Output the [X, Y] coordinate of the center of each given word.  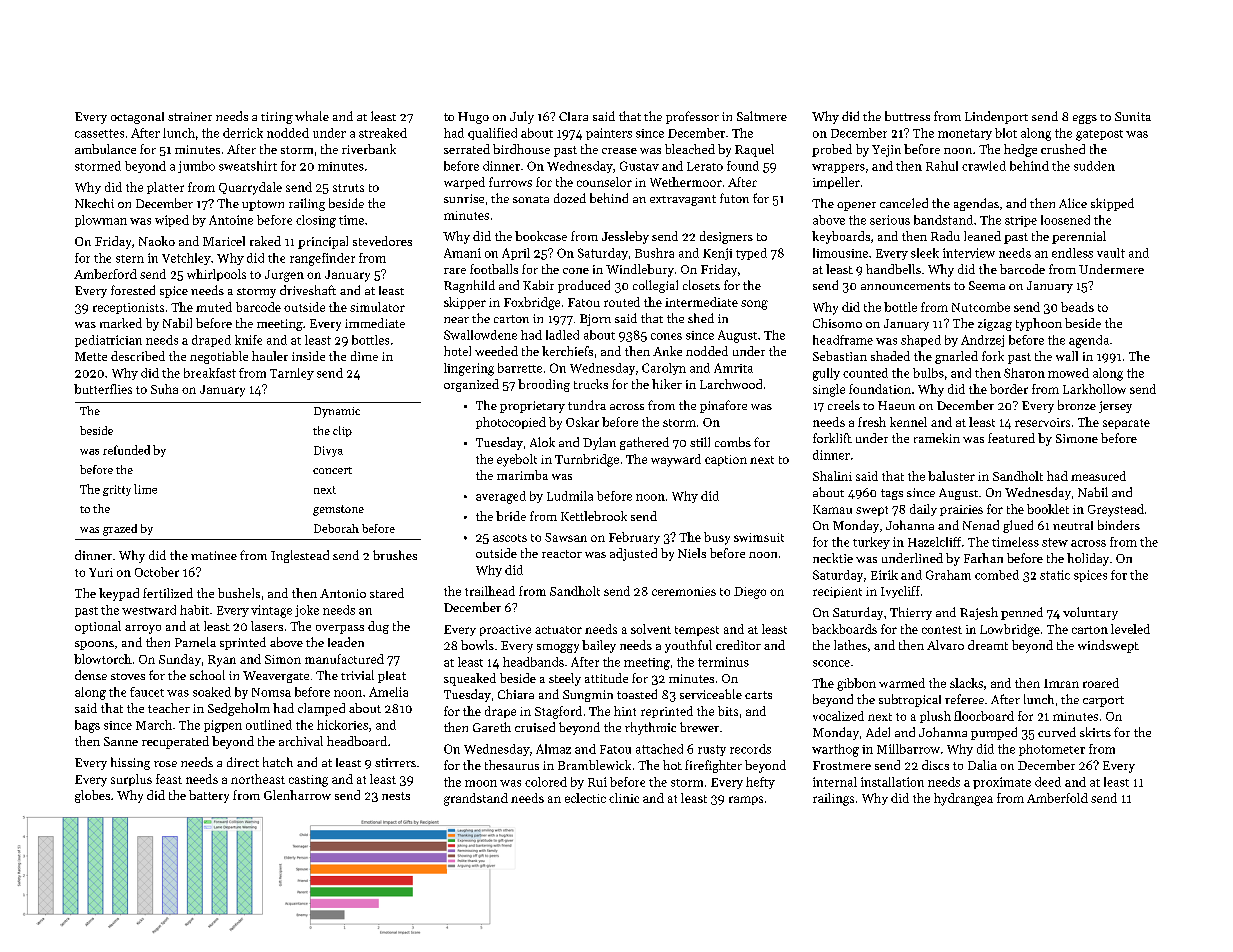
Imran [1061, 683]
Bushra [654, 253]
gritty [117, 490]
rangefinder [322, 259]
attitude [606, 678]
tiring [277, 118]
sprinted [243, 643]
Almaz [553, 749]
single [829, 390]
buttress [907, 116]
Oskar [582, 422]
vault [1111, 253]
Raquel [754, 150]
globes [92, 796]
